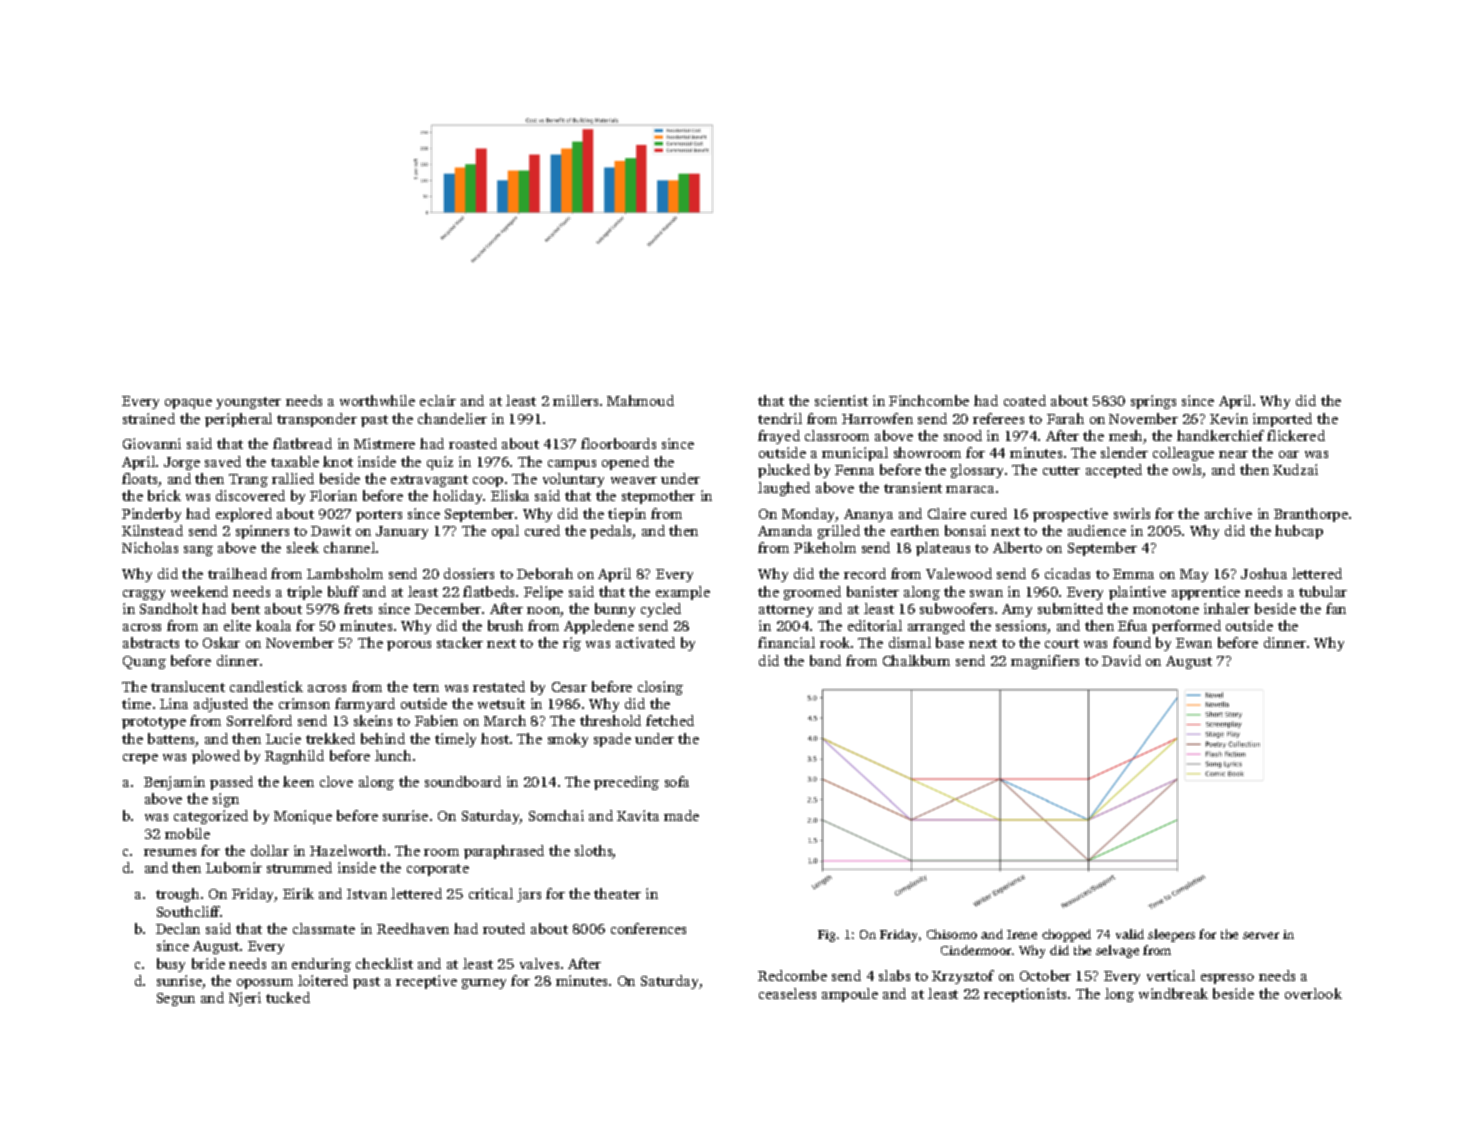 This screenshot has width=1477, height=1141. Describe the element at coordinates (1132, 642) in the screenshot. I see `found` at that location.
